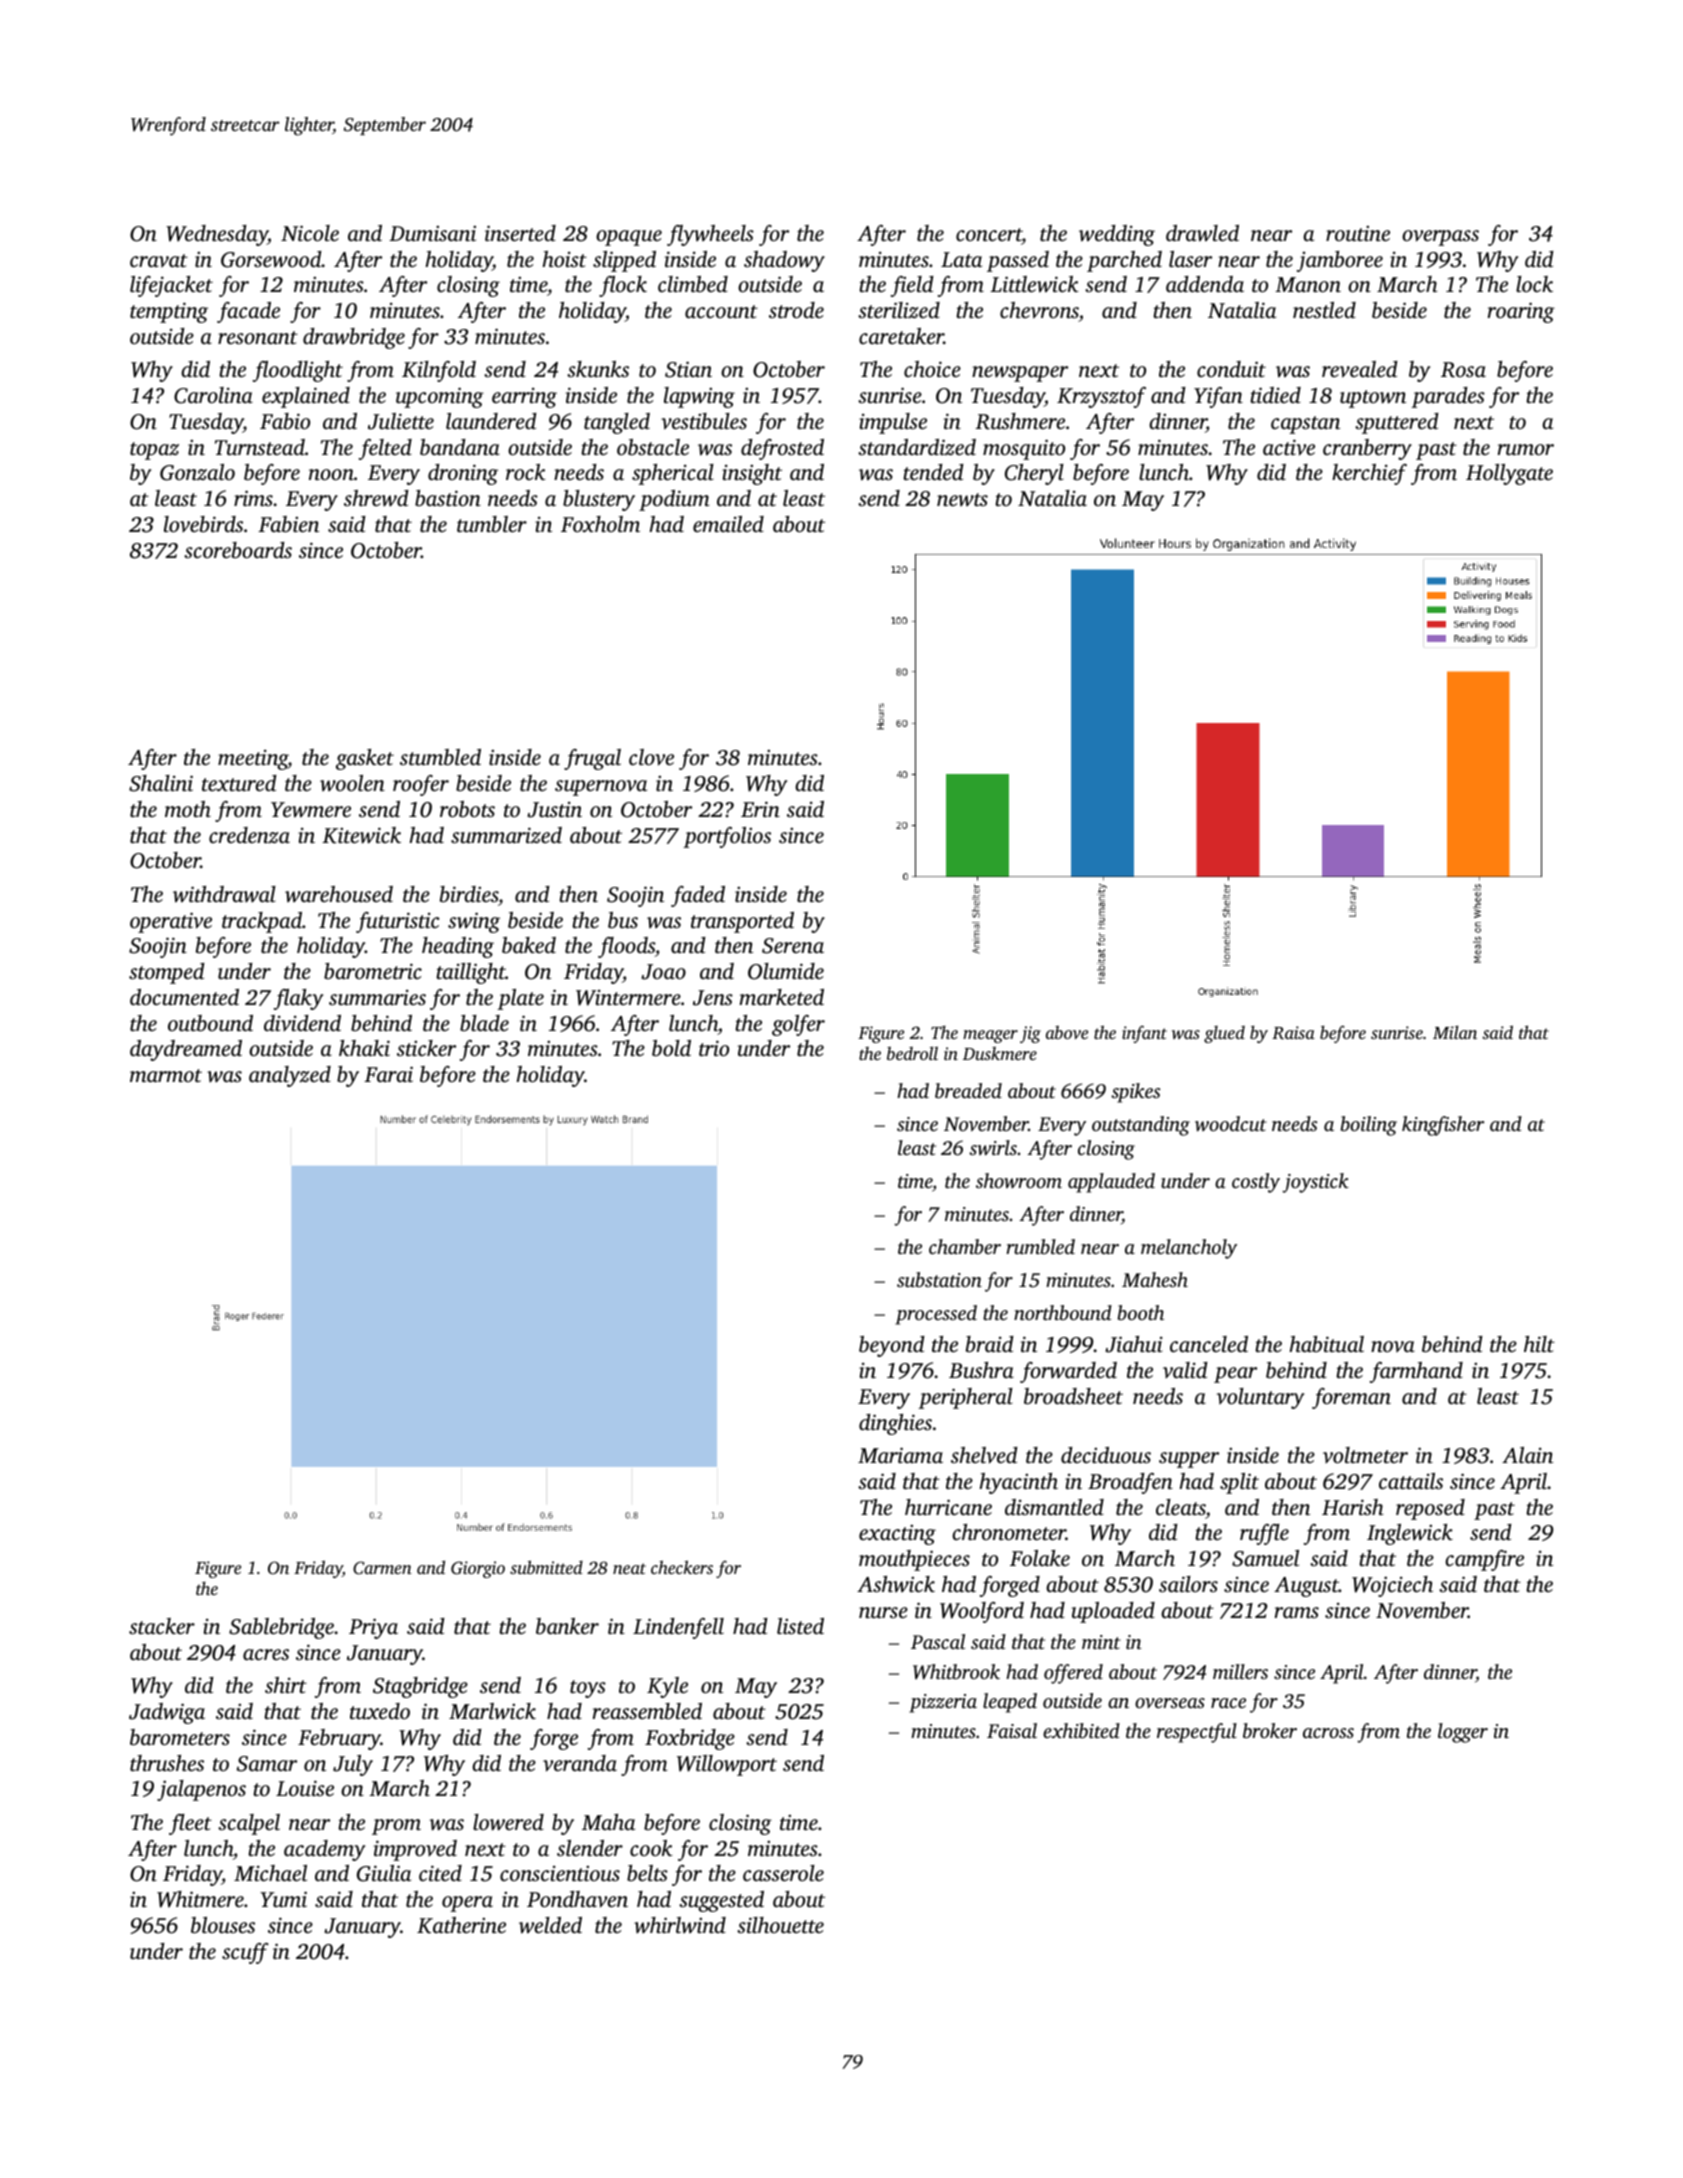 This screenshot has height=2178, width=1683. Describe the element at coordinates (780, 1925) in the screenshot. I see `silhouette` at that location.
